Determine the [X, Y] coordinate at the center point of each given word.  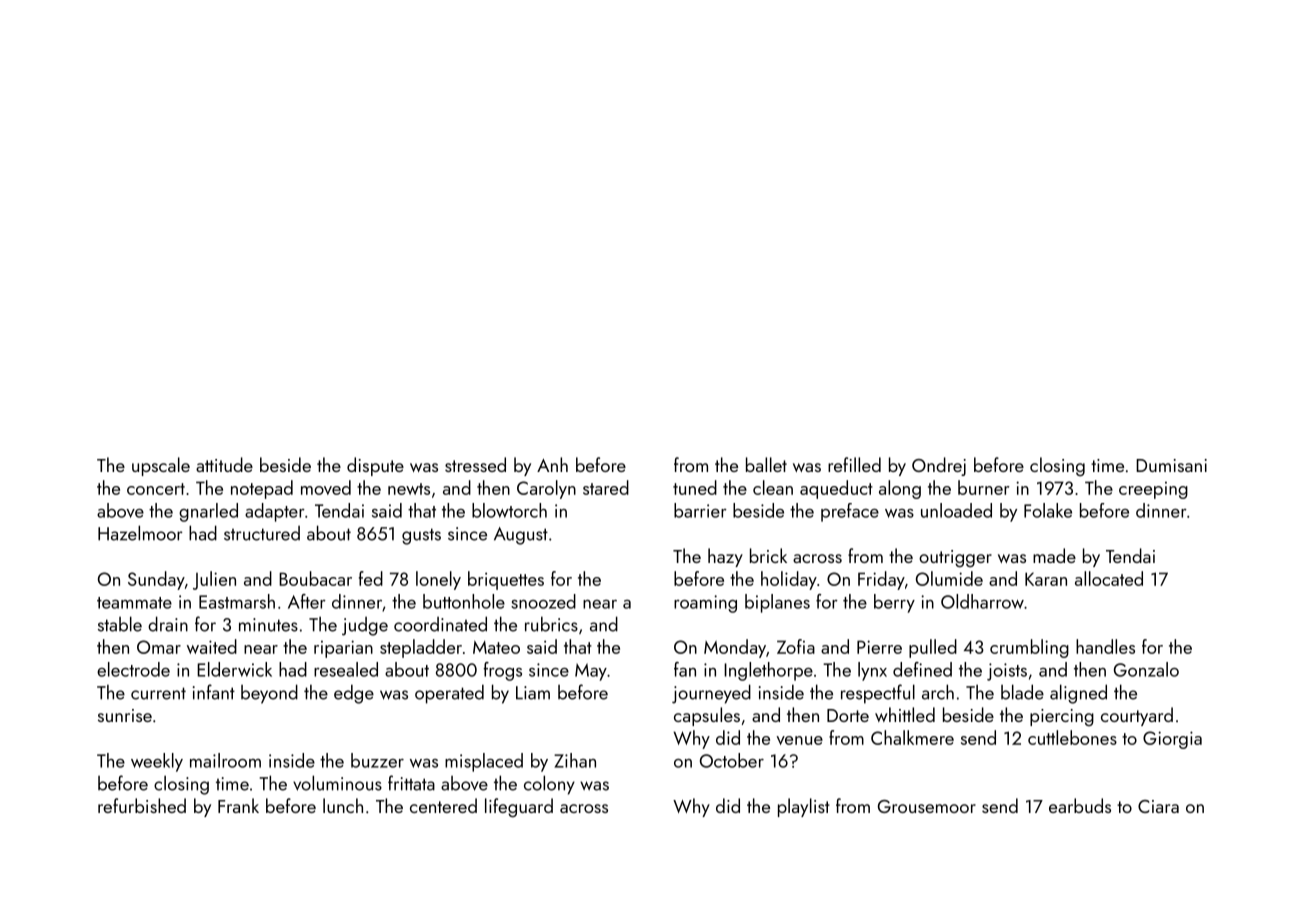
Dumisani [1171, 465]
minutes [268, 625]
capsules [707, 716]
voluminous [337, 783]
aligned [1078, 694]
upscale [161, 466]
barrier [700, 510]
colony [549, 785]
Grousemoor [927, 806]
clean [773, 487]
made [1054, 555]
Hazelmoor [140, 533]
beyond [269, 694]
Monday [735, 648]
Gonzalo [1146, 669]
